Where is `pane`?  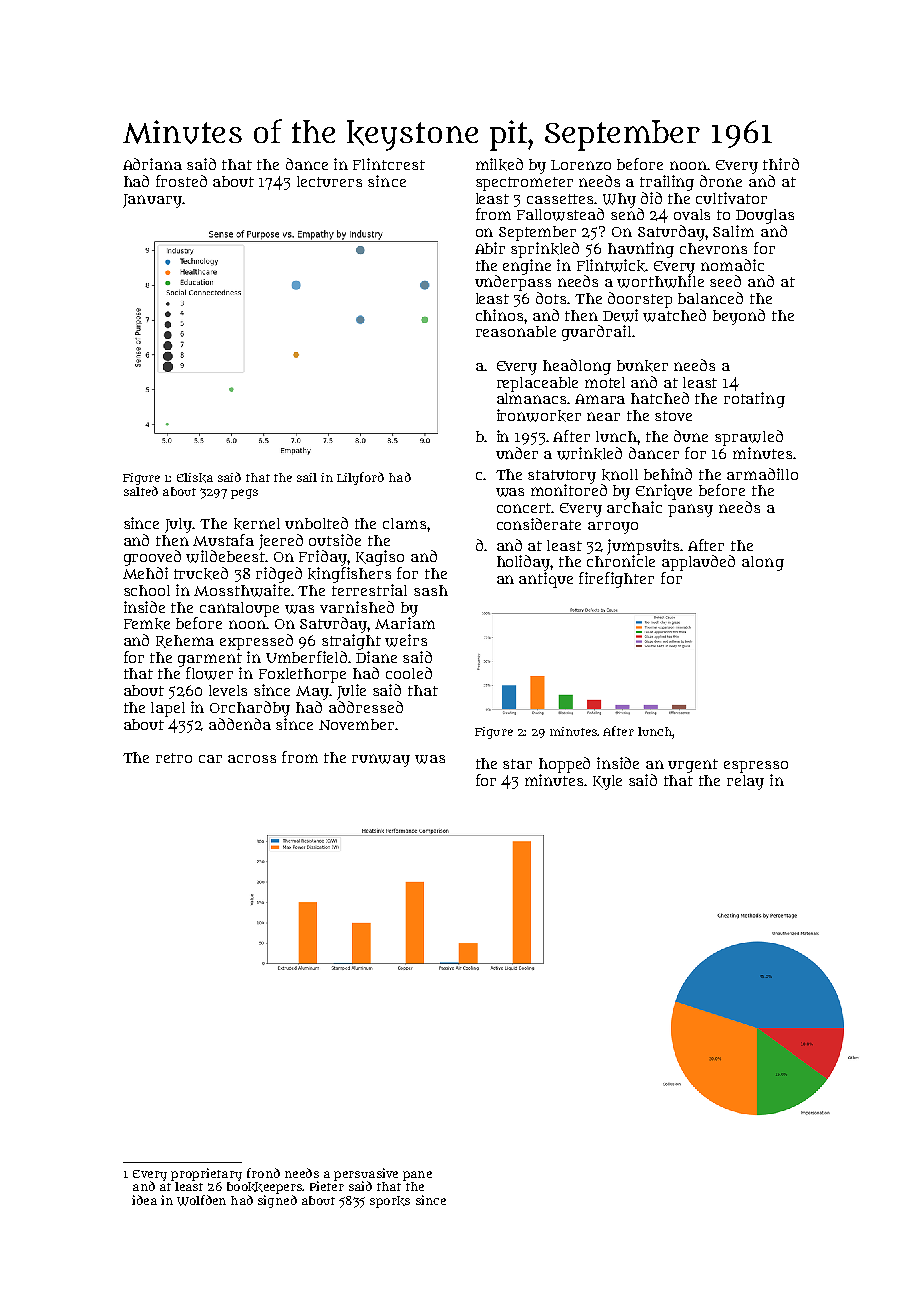
pane is located at coordinates (417, 1176).
